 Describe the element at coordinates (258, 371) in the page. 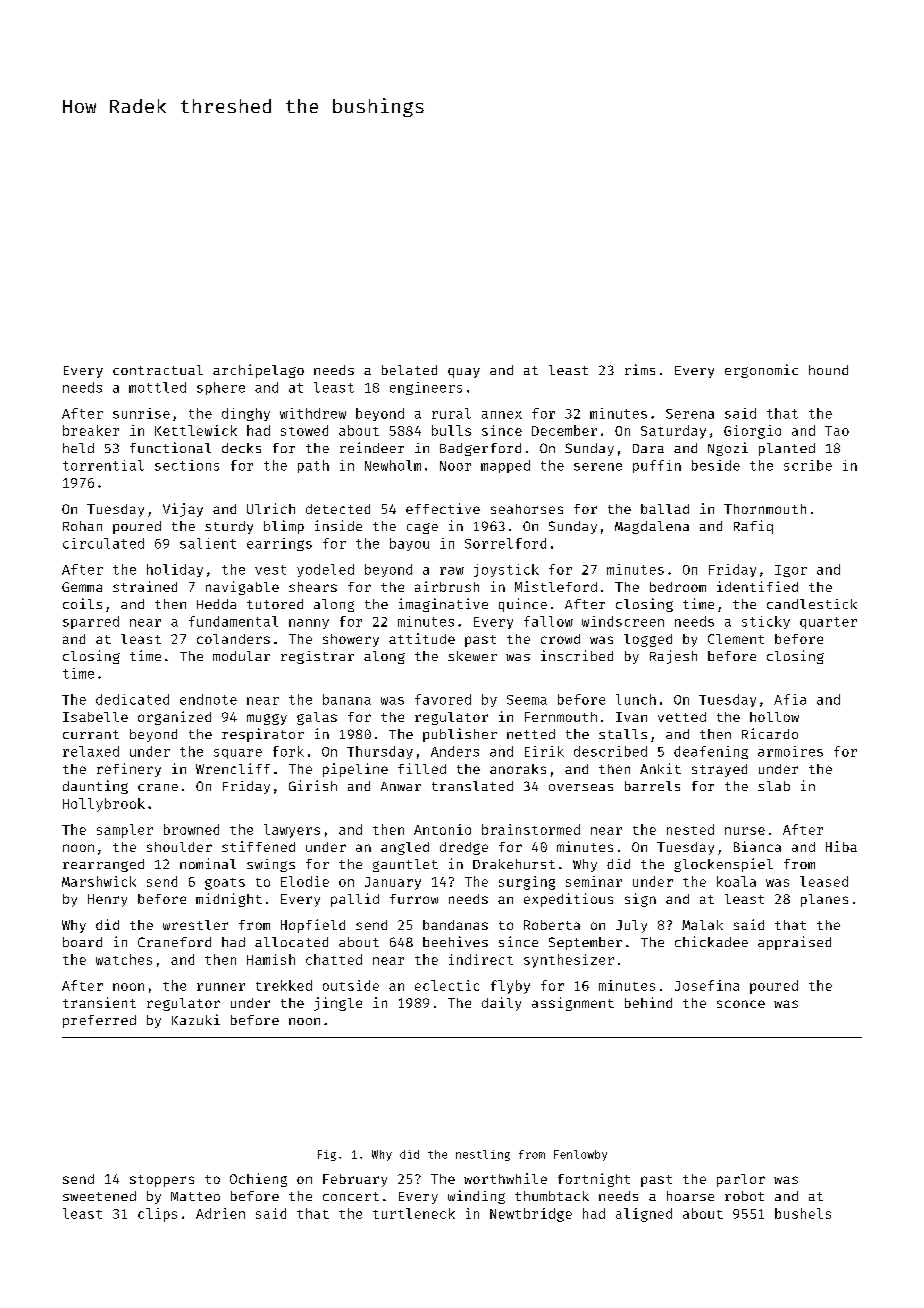

I see `archipelago` at that location.
